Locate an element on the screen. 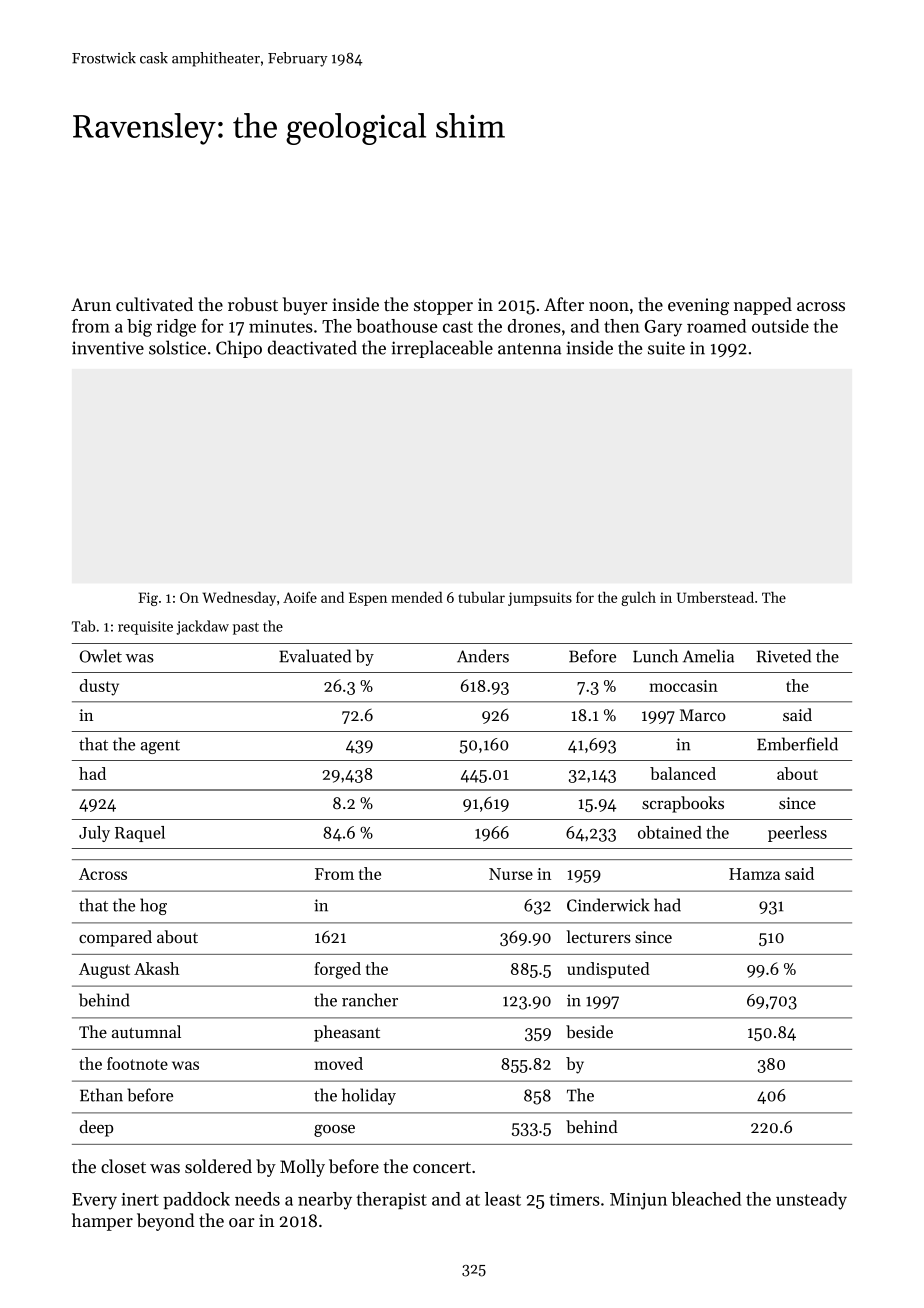 The width and height of the screenshot is (924, 1308). stopper is located at coordinates (443, 307).
